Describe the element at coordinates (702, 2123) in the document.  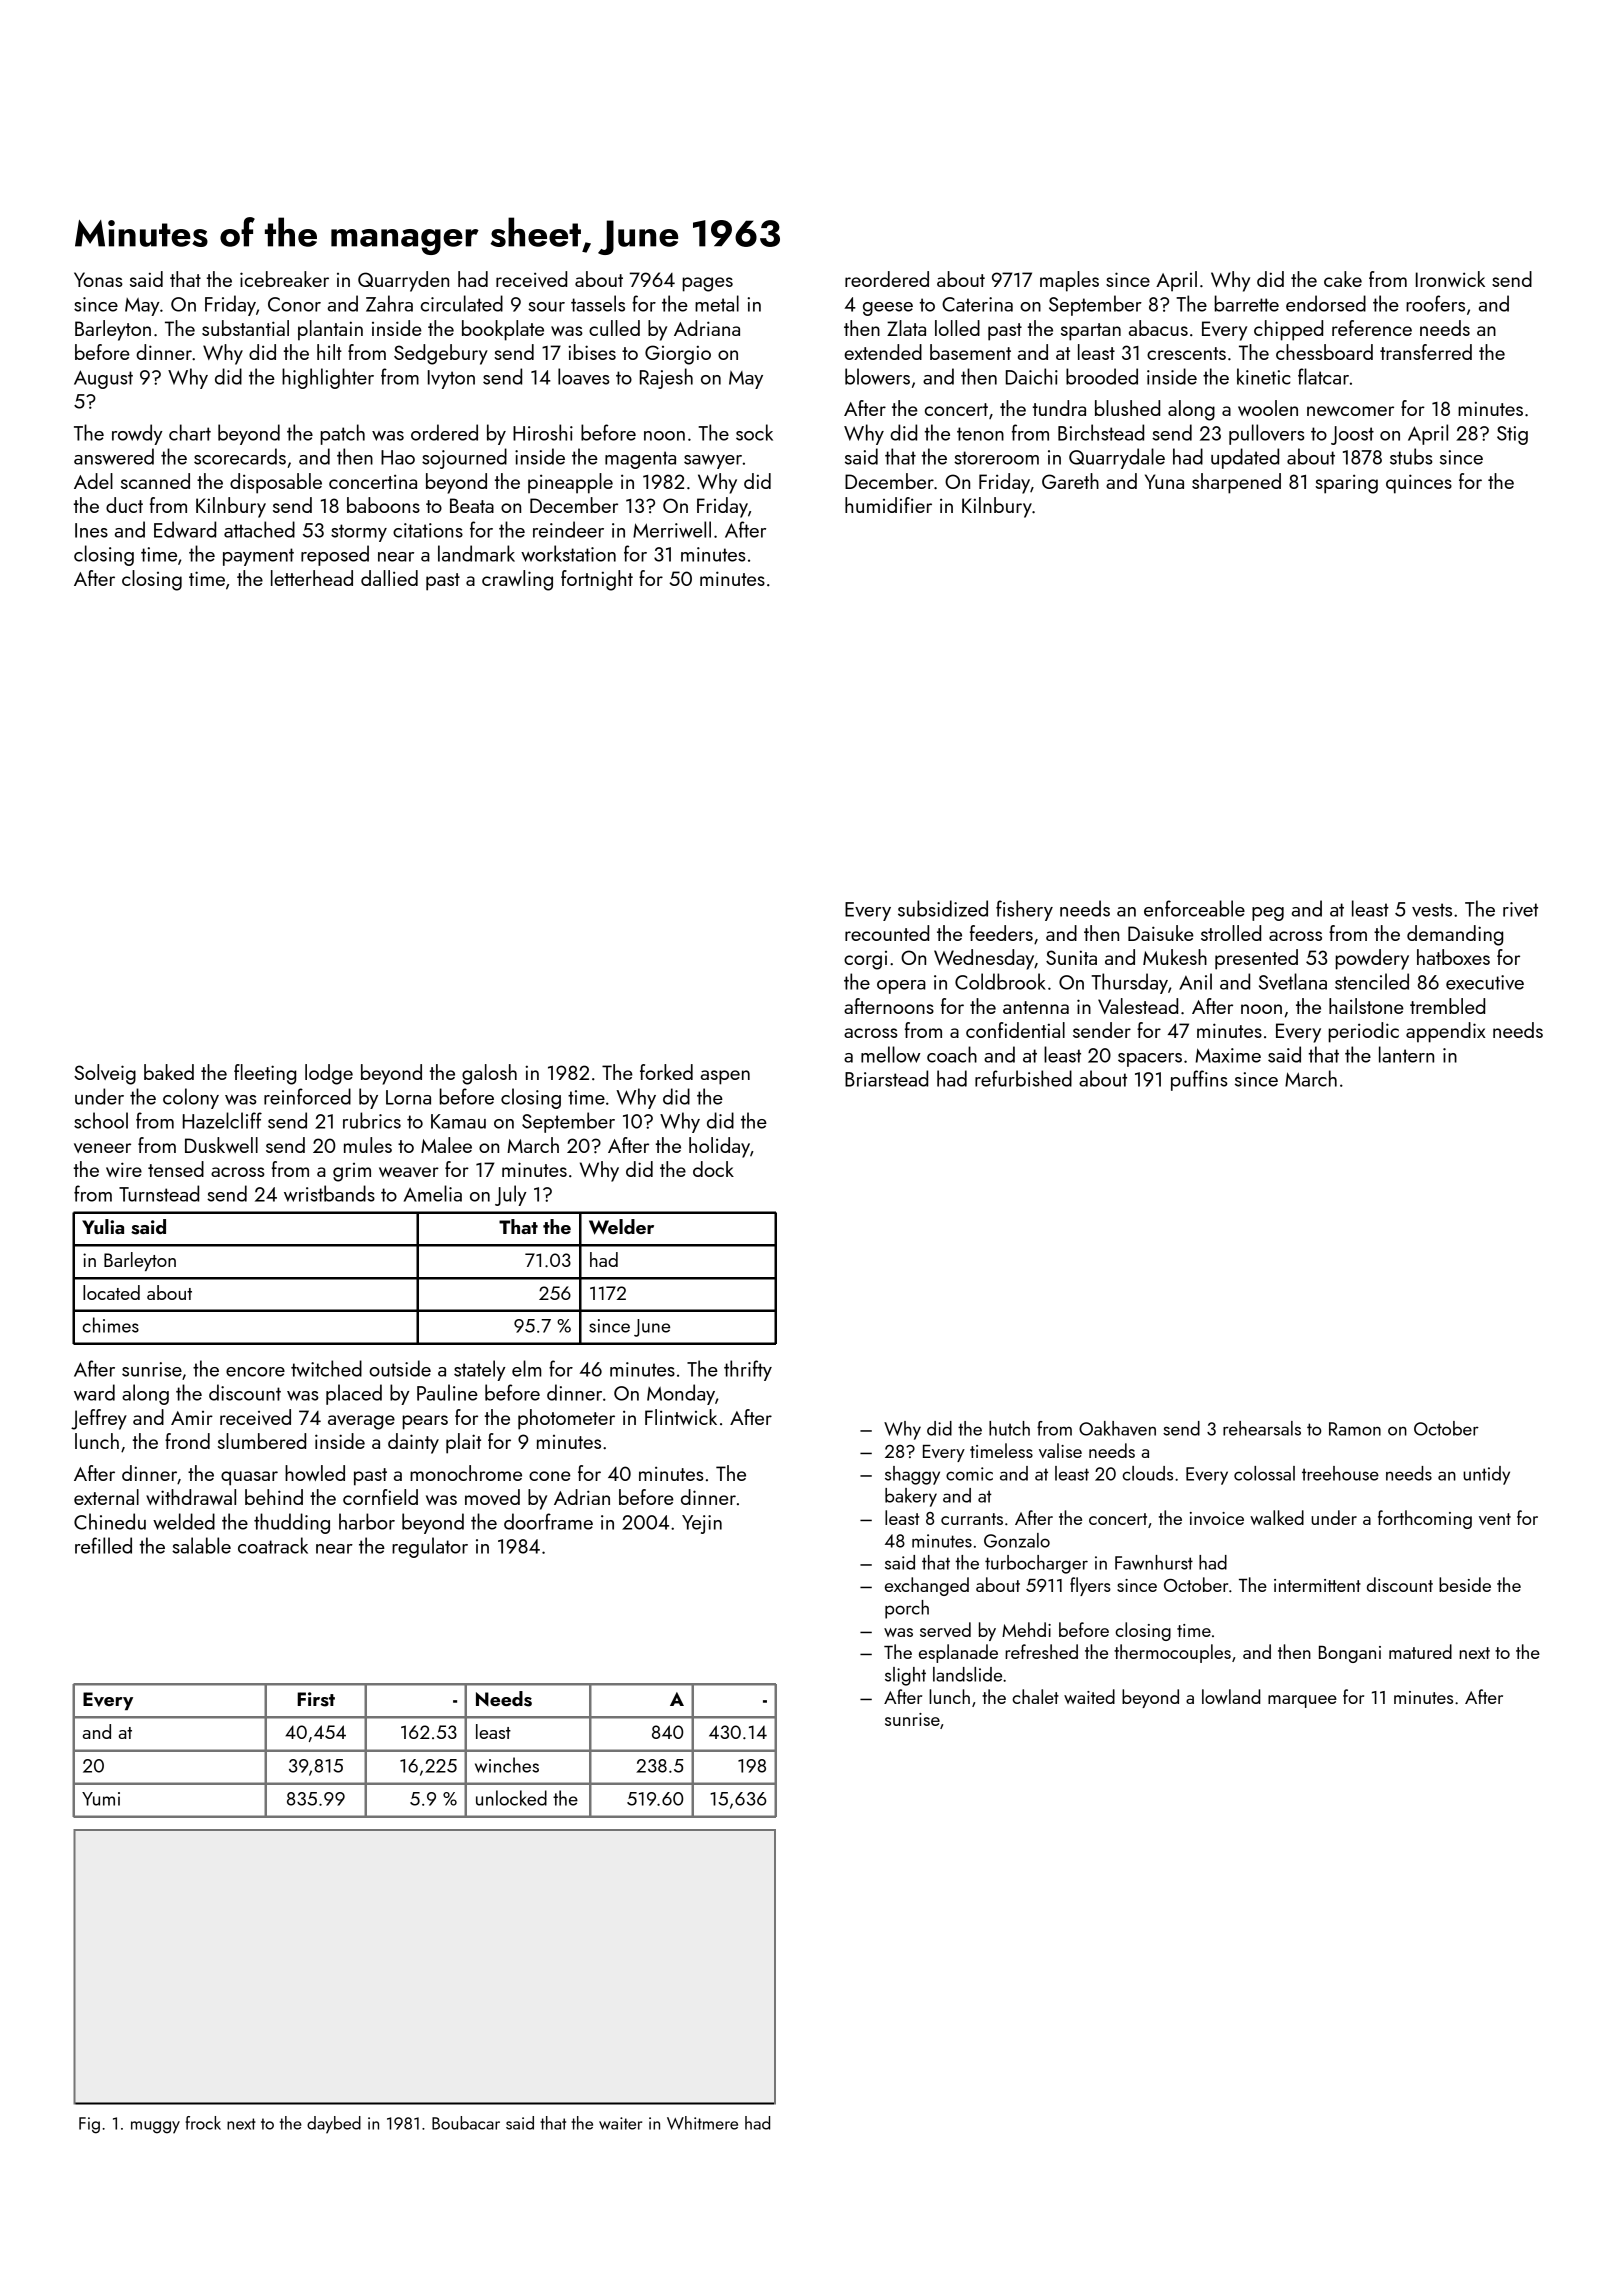
I see `Whitmere` at that location.
